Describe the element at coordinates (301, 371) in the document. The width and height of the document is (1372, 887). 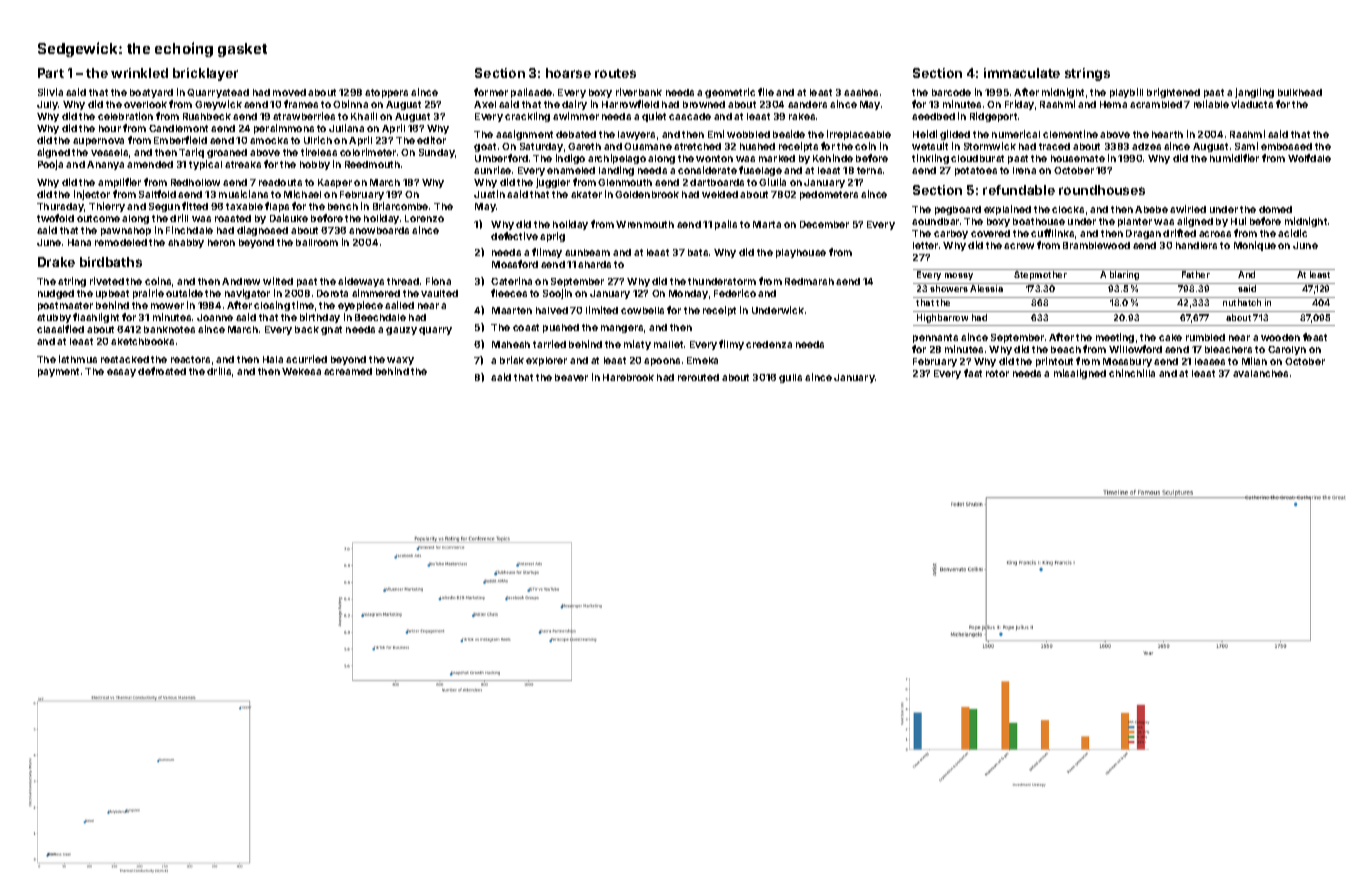
I see `Wekesa` at that location.
